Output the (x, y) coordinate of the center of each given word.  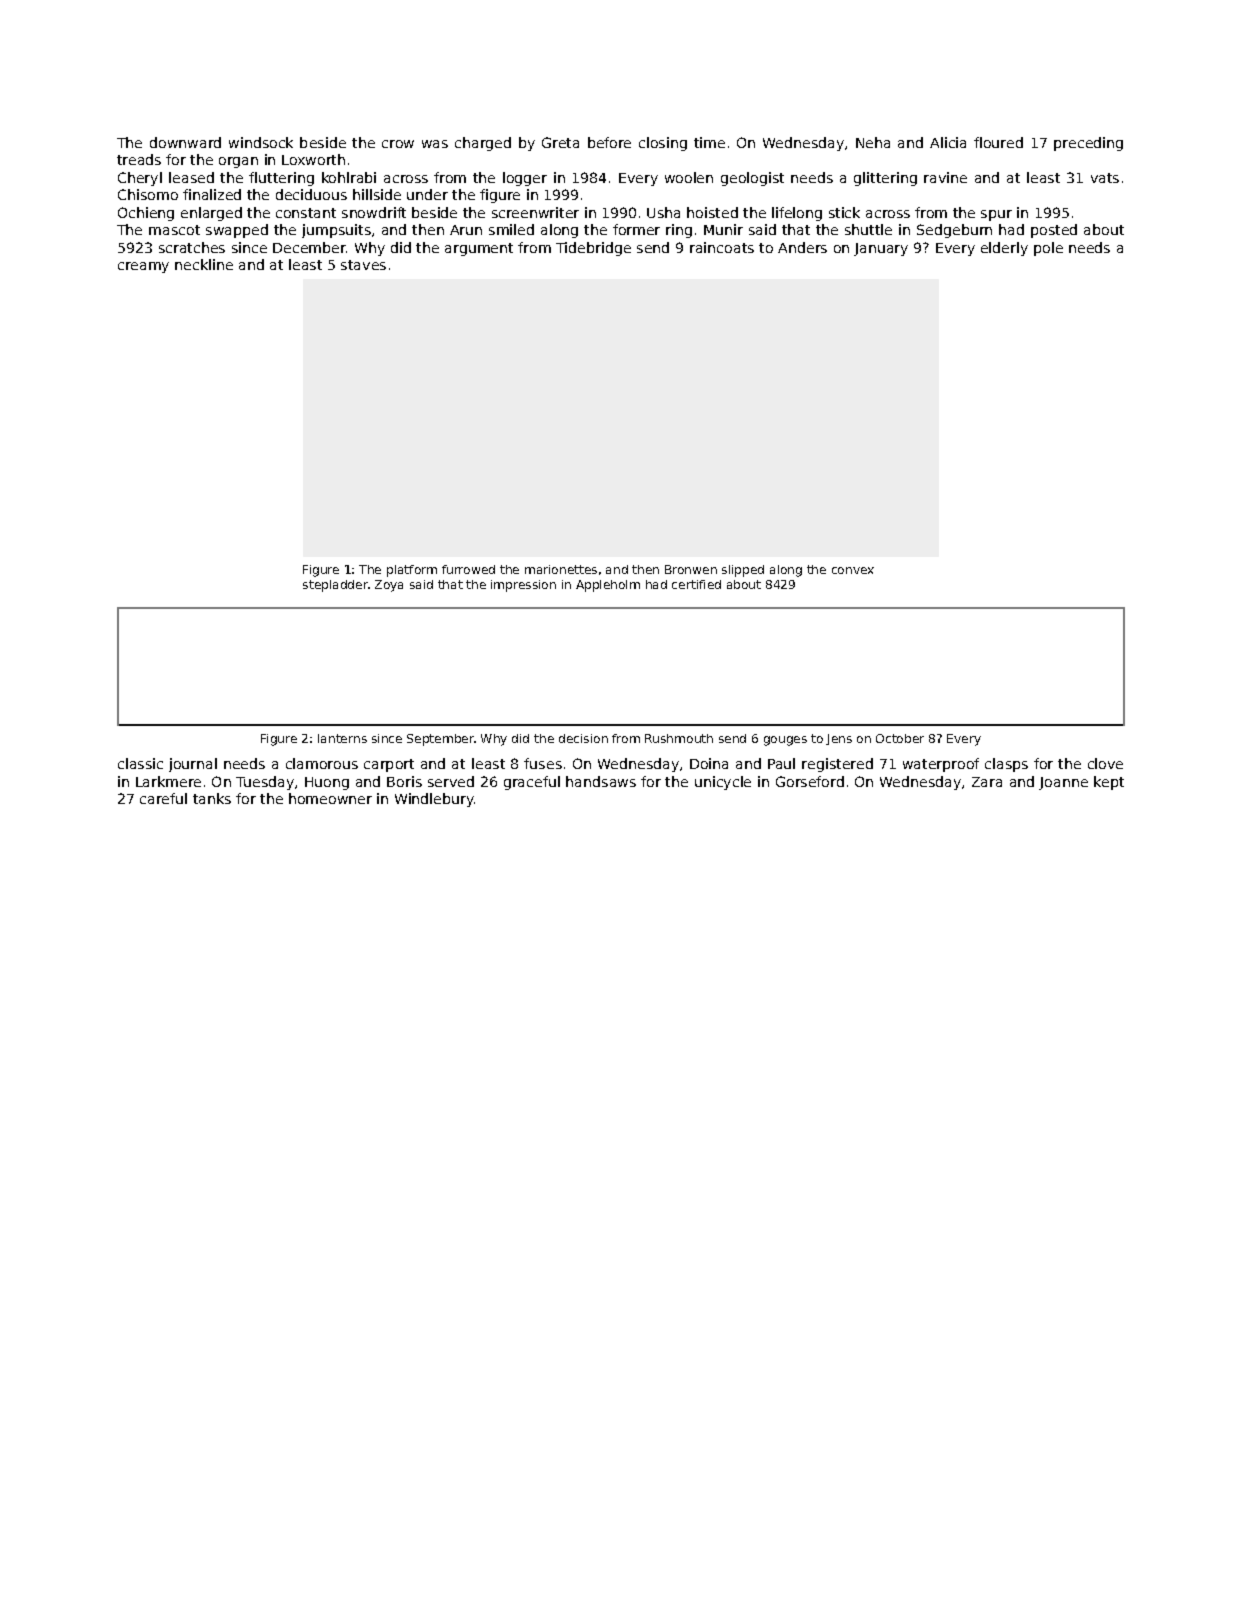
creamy (143, 267)
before (609, 142)
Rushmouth (679, 738)
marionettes (561, 569)
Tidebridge (593, 249)
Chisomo (148, 194)
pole (1048, 249)
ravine (945, 177)
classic (140, 763)
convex (853, 570)
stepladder (335, 586)
